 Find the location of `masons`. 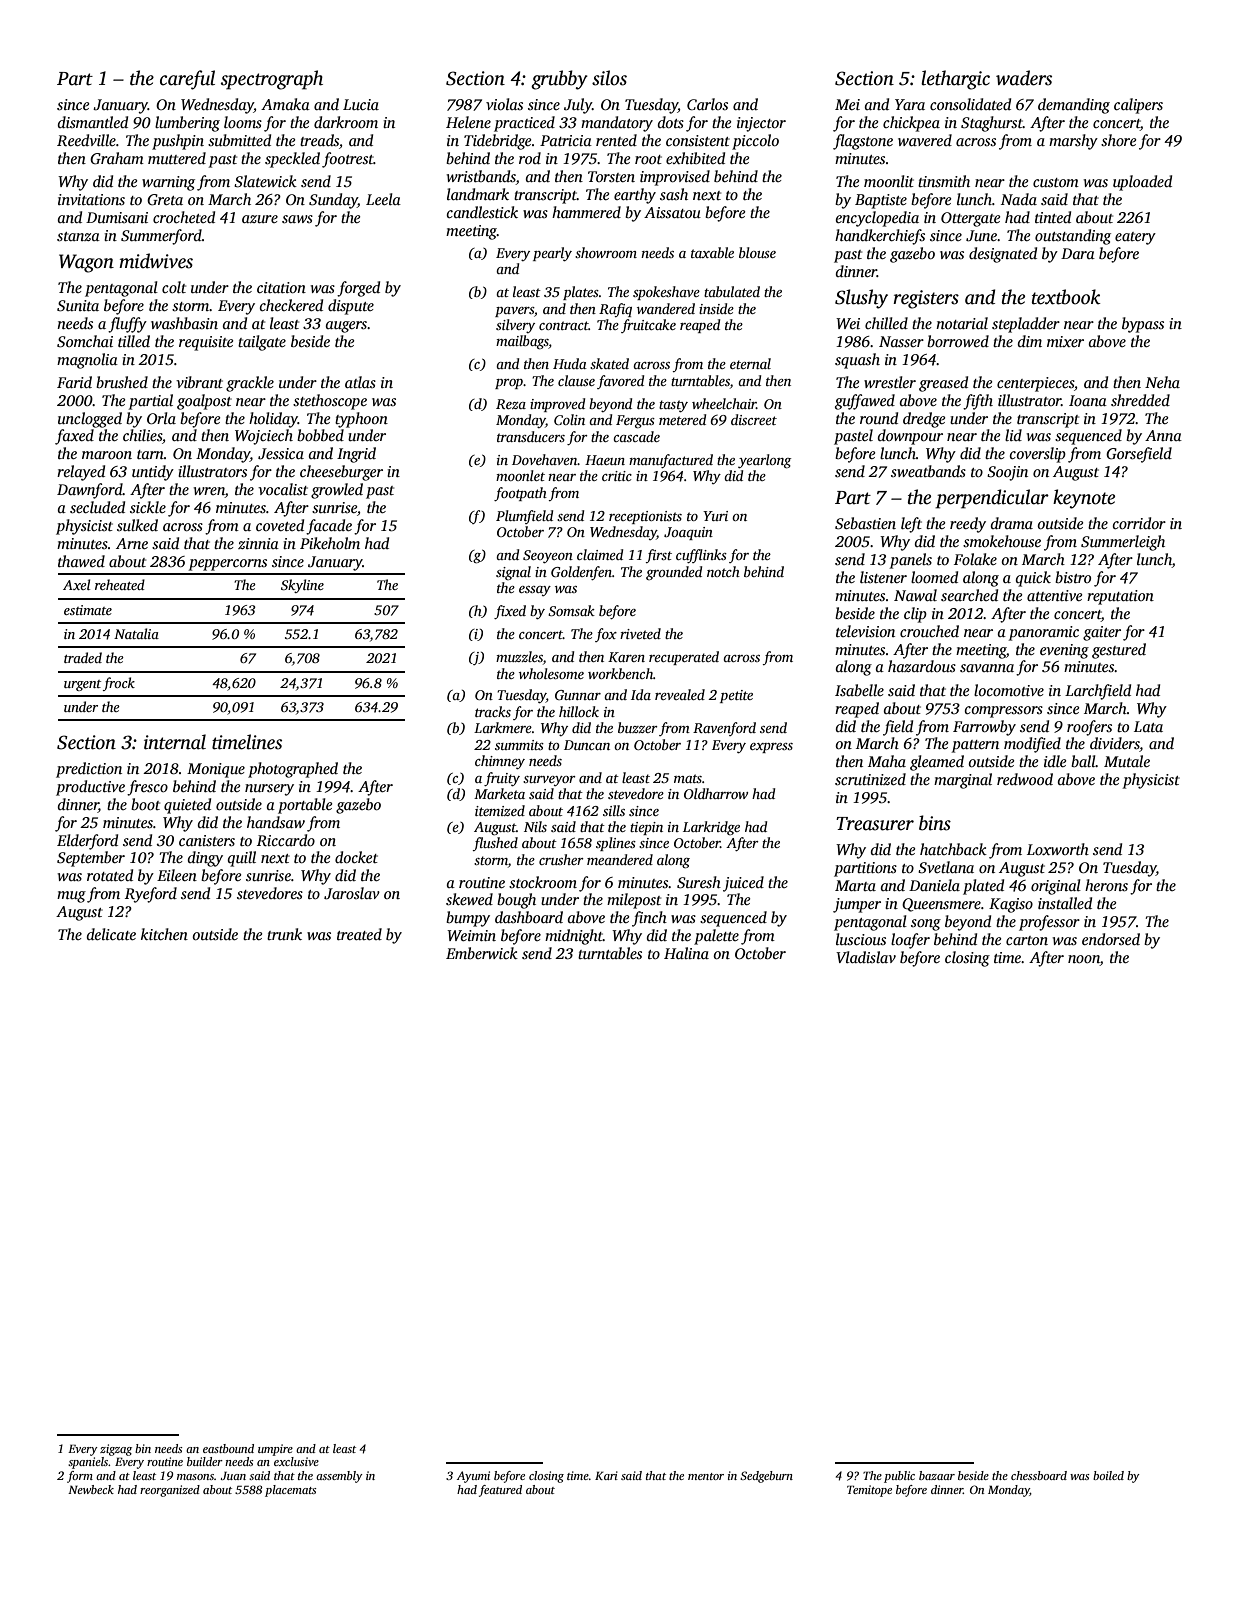

masons is located at coordinates (195, 1477).
